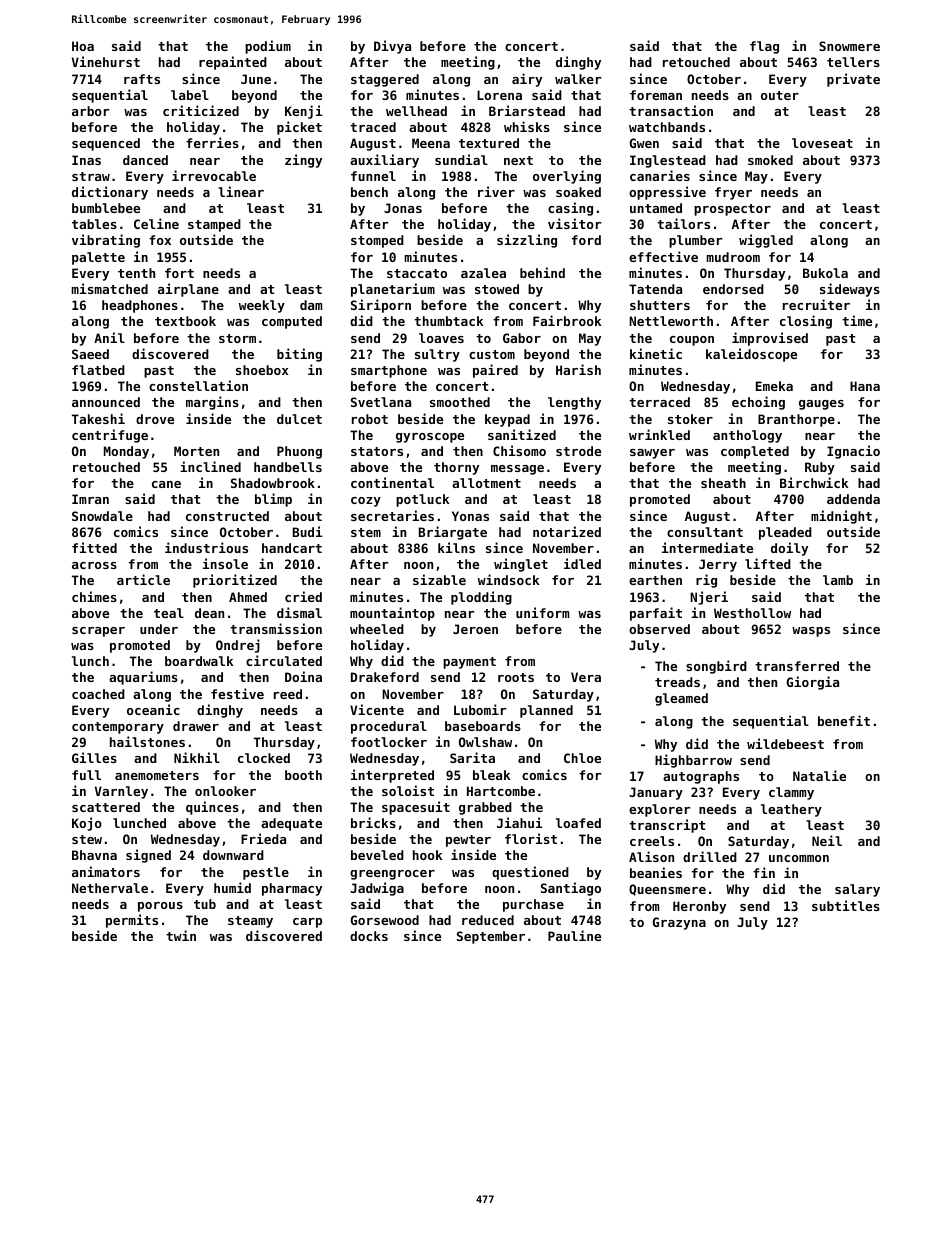 This screenshot has width=952, height=1233. What do you see at coordinates (679, 923) in the screenshot?
I see `Grazyna` at bounding box center [679, 923].
